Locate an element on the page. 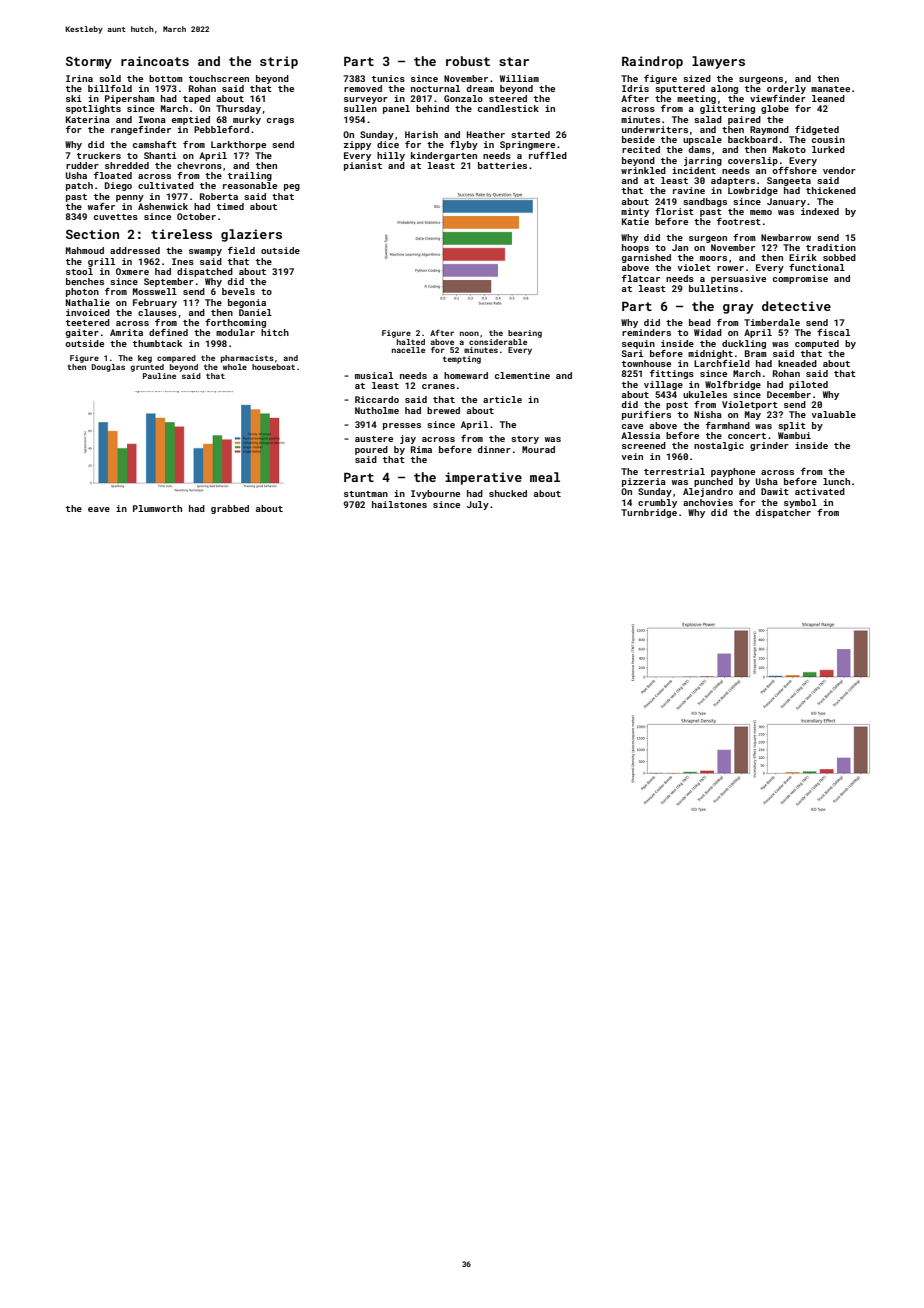 This image has width=924, height=1308. florist is located at coordinates (674, 211).
